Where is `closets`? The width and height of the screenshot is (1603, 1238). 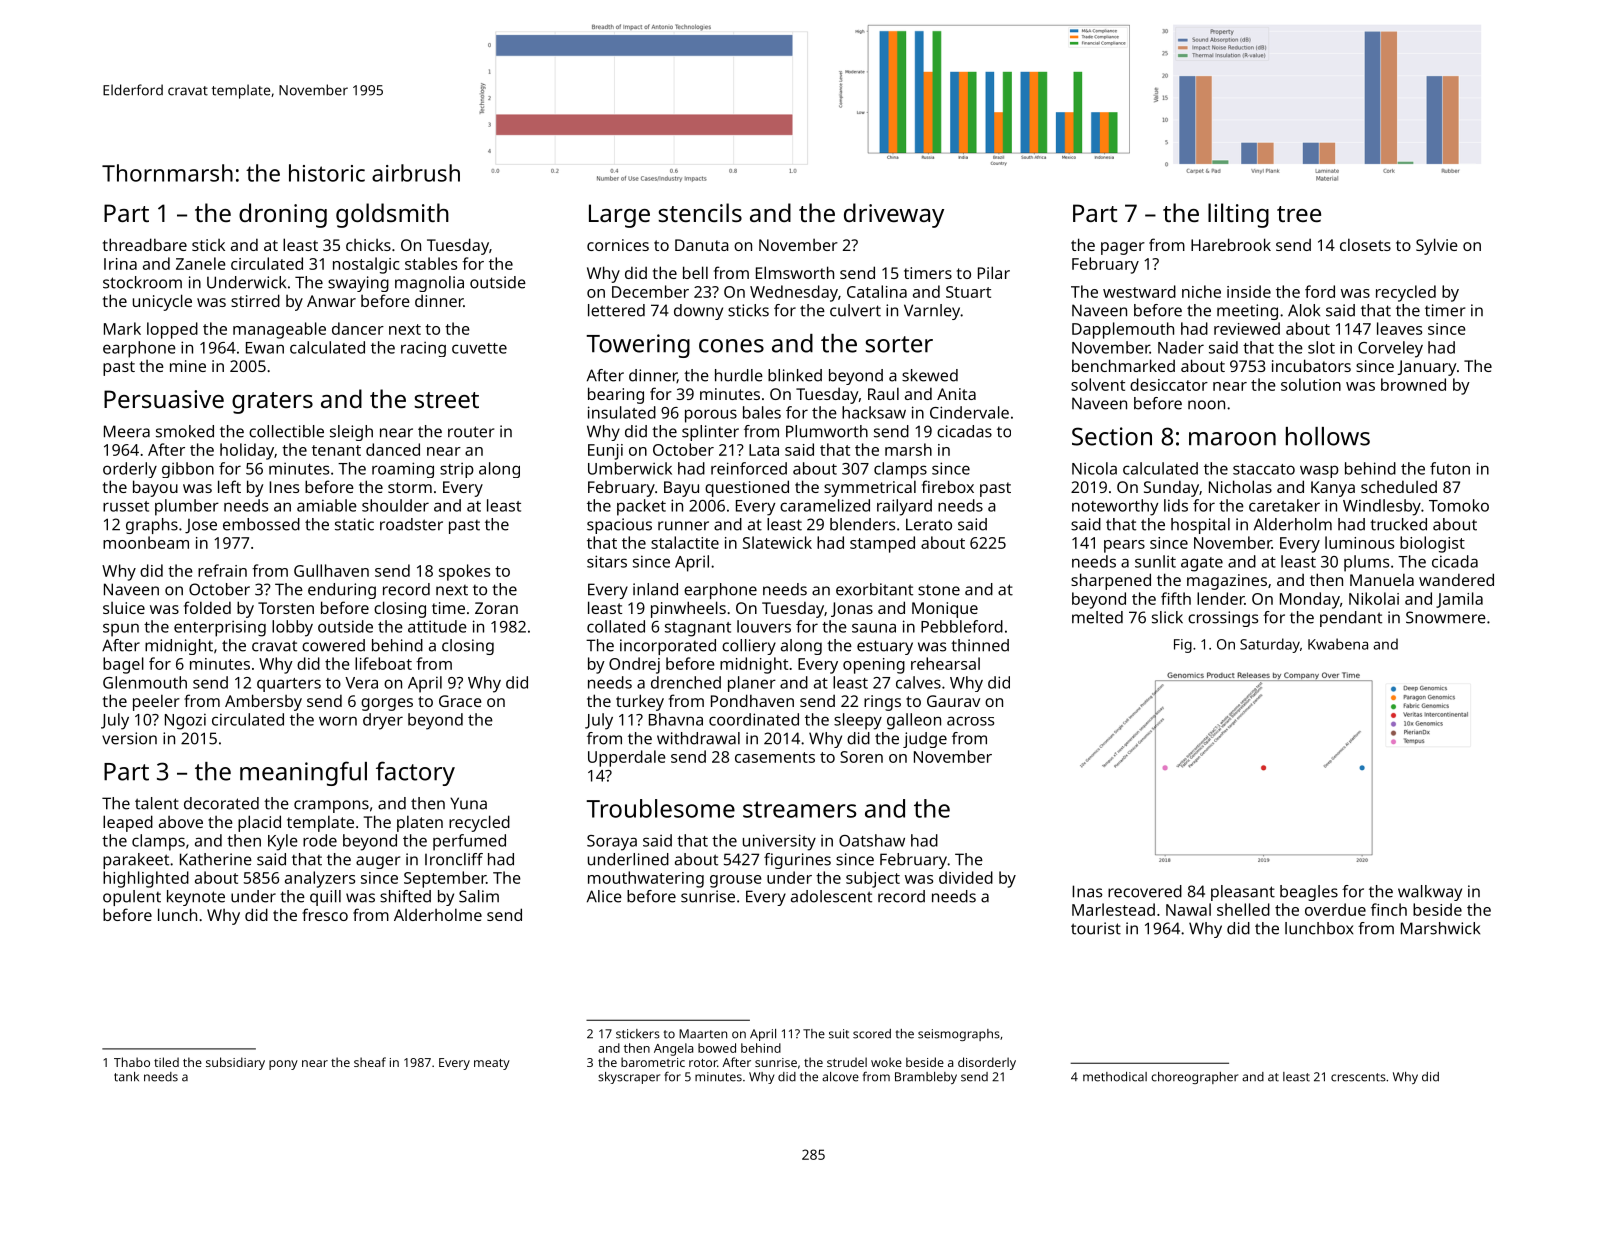 closets is located at coordinates (1365, 244).
